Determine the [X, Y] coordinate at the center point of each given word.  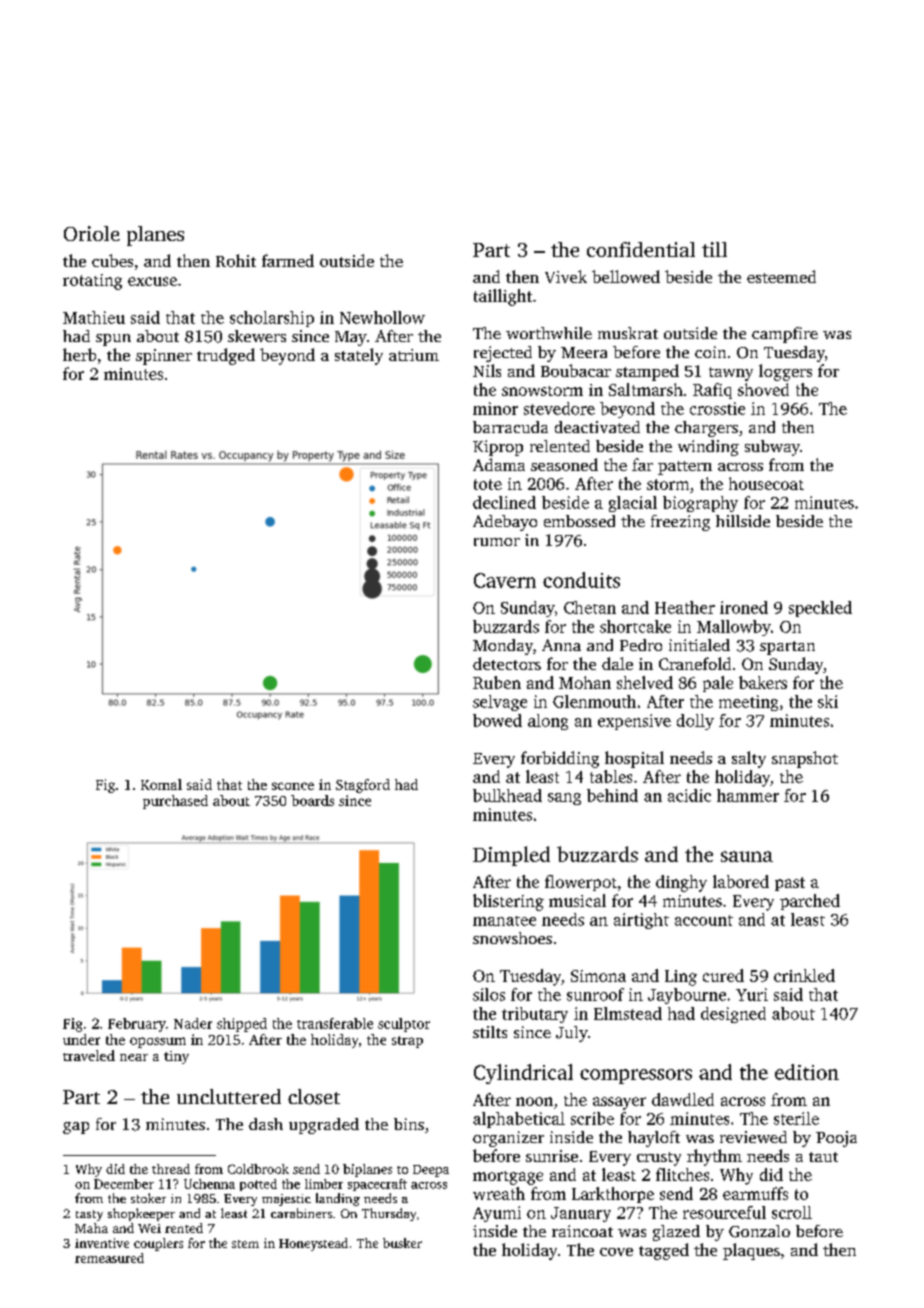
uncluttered [229, 1096]
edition [807, 1072]
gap [76, 1128]
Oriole [92, 233]
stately [359, 356]
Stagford [363, 786]
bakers [763, 682]
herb [79, 354]
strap [407, 1042]
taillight [503, 297]
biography [700, 504]
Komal [161, 784]
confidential [641, 249]
